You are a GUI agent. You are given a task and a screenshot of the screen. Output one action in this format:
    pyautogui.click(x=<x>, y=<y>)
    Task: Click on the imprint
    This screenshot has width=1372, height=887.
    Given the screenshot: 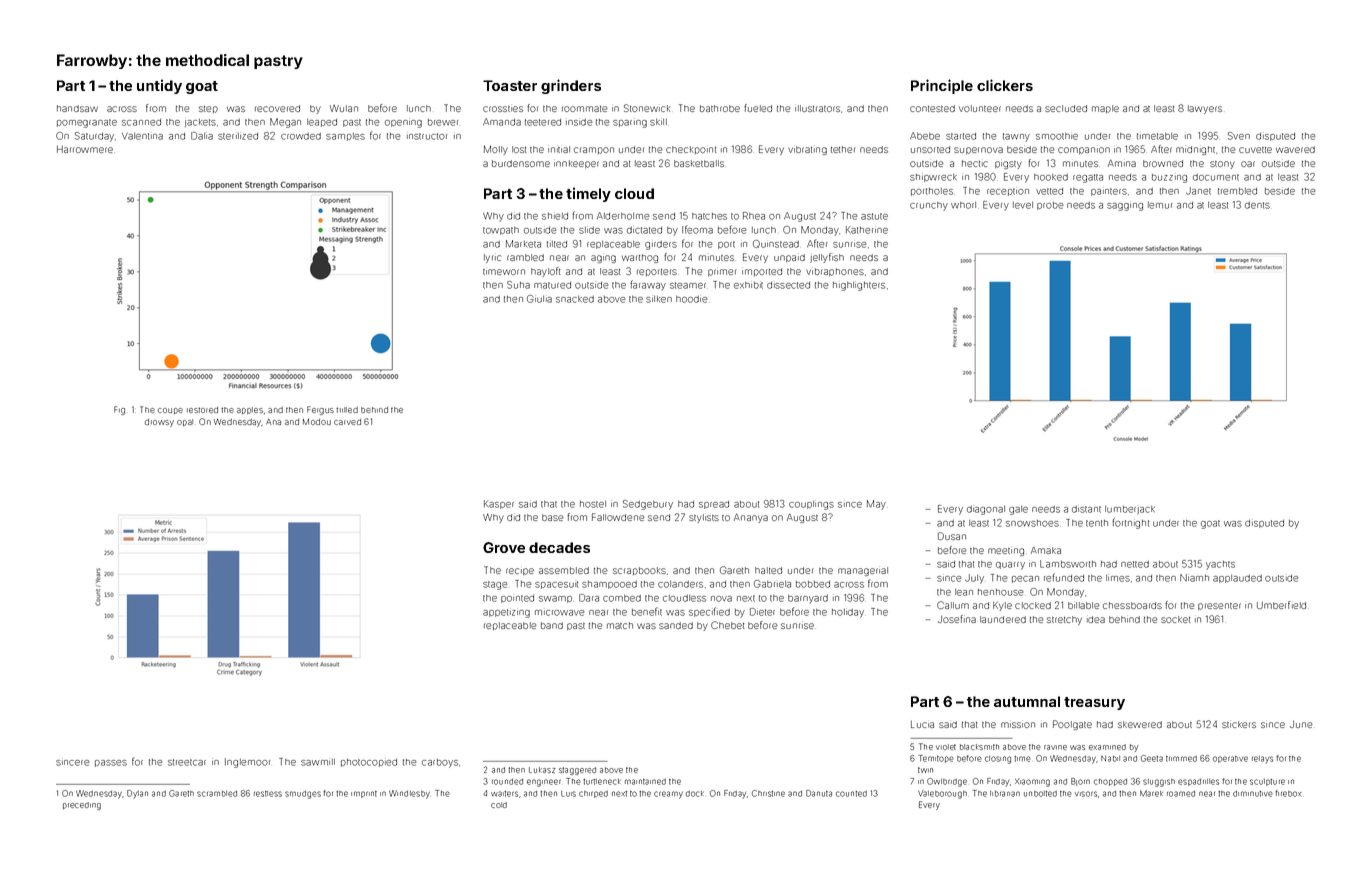 What is the action you would take?
    pyautogui.click(x=364, y=794)
